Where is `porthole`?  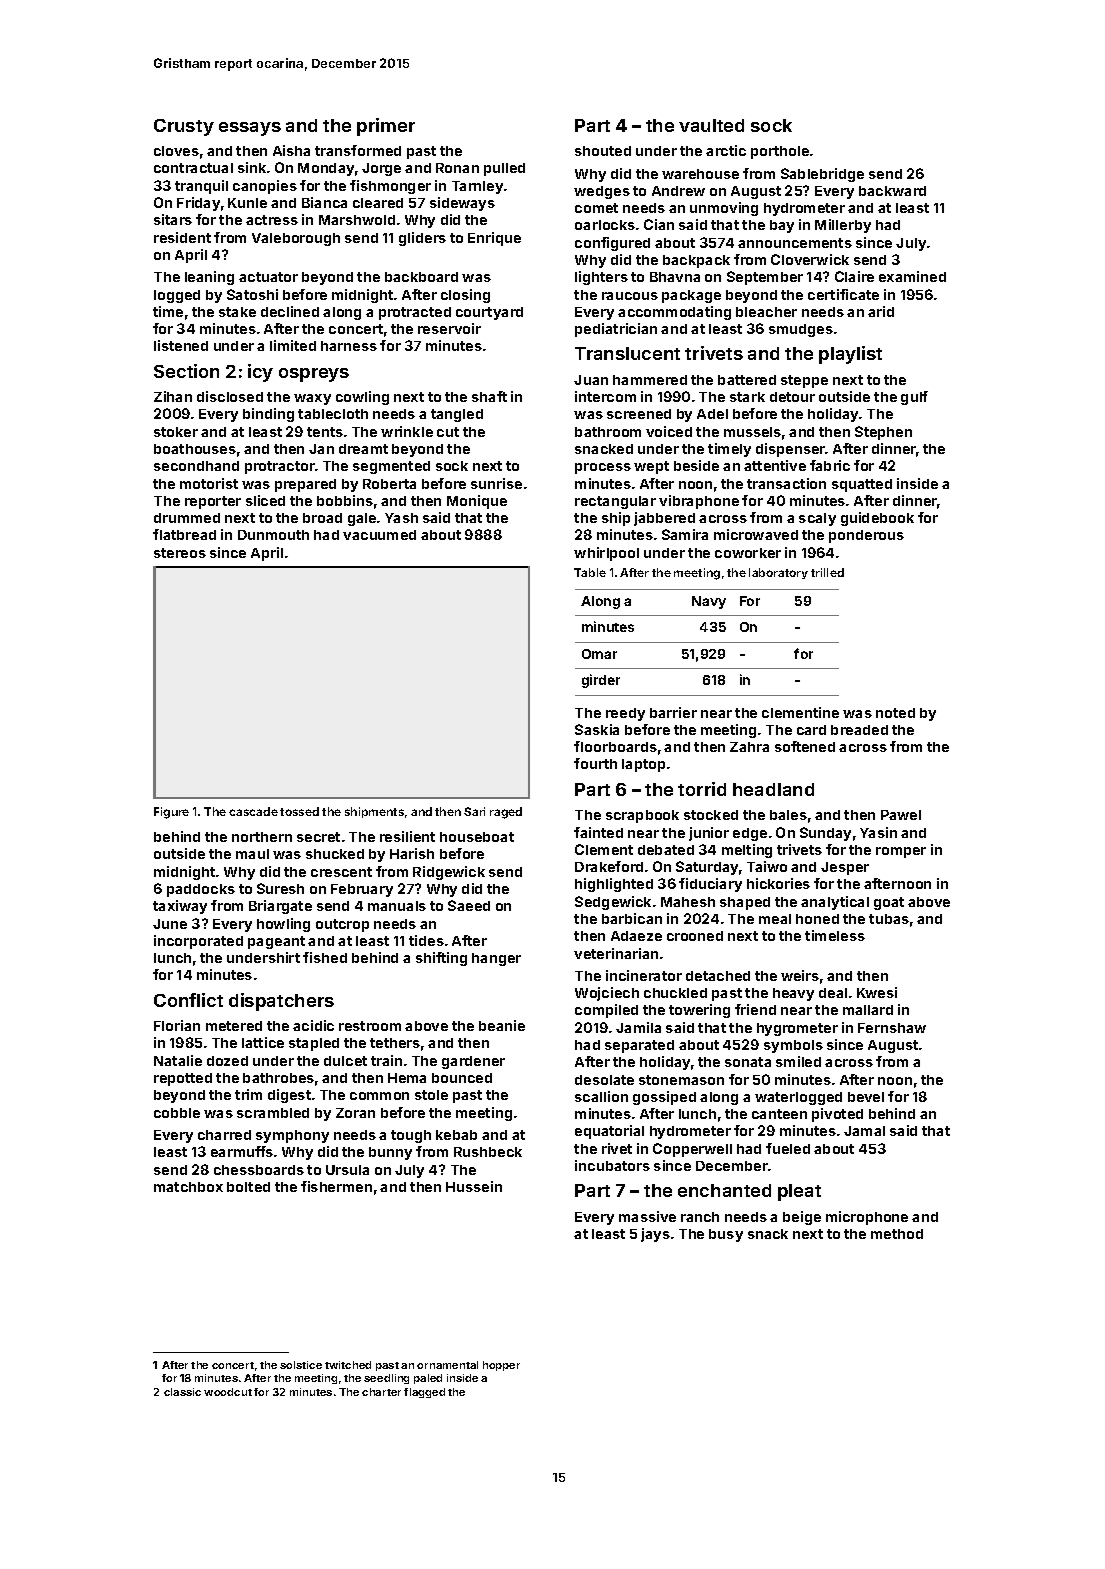 porthole is located at coordinates (780, 152).
